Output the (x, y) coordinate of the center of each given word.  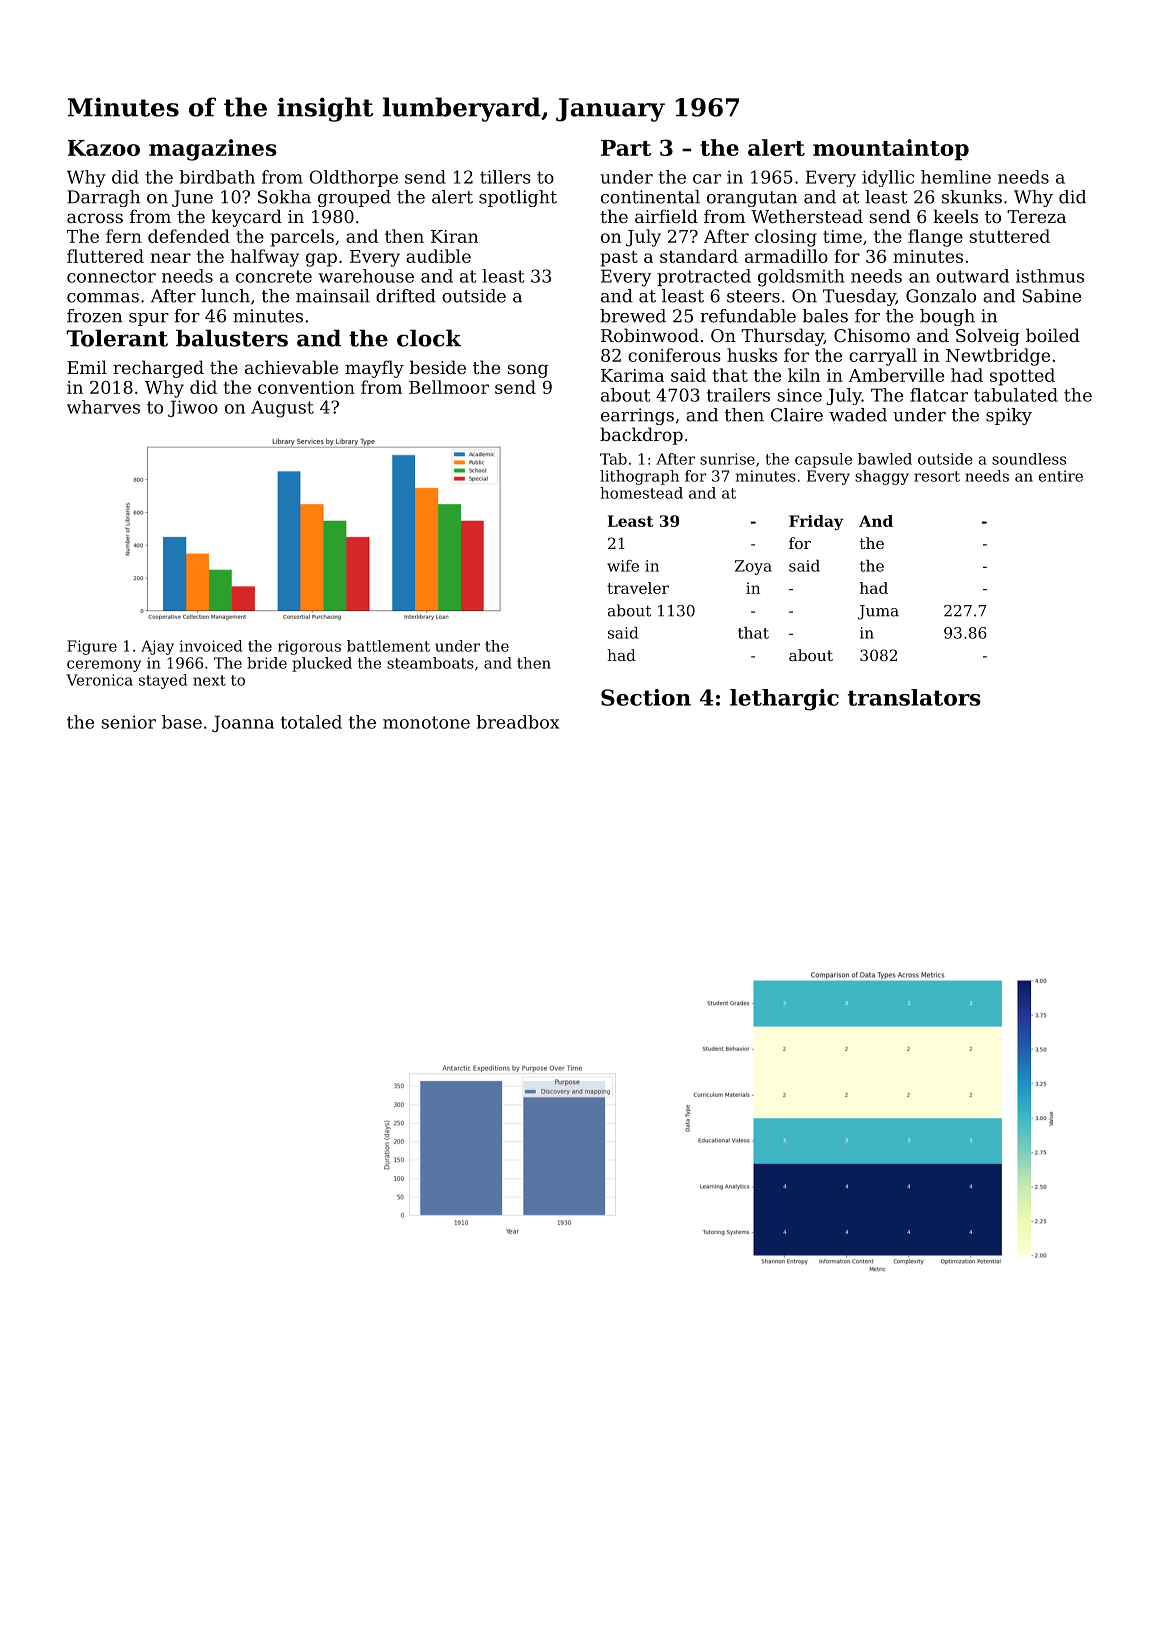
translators (914, 697)
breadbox (518, 722)
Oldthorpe (354, 178)
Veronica (99, 680)
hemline (956, 177)
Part (626, 148)
